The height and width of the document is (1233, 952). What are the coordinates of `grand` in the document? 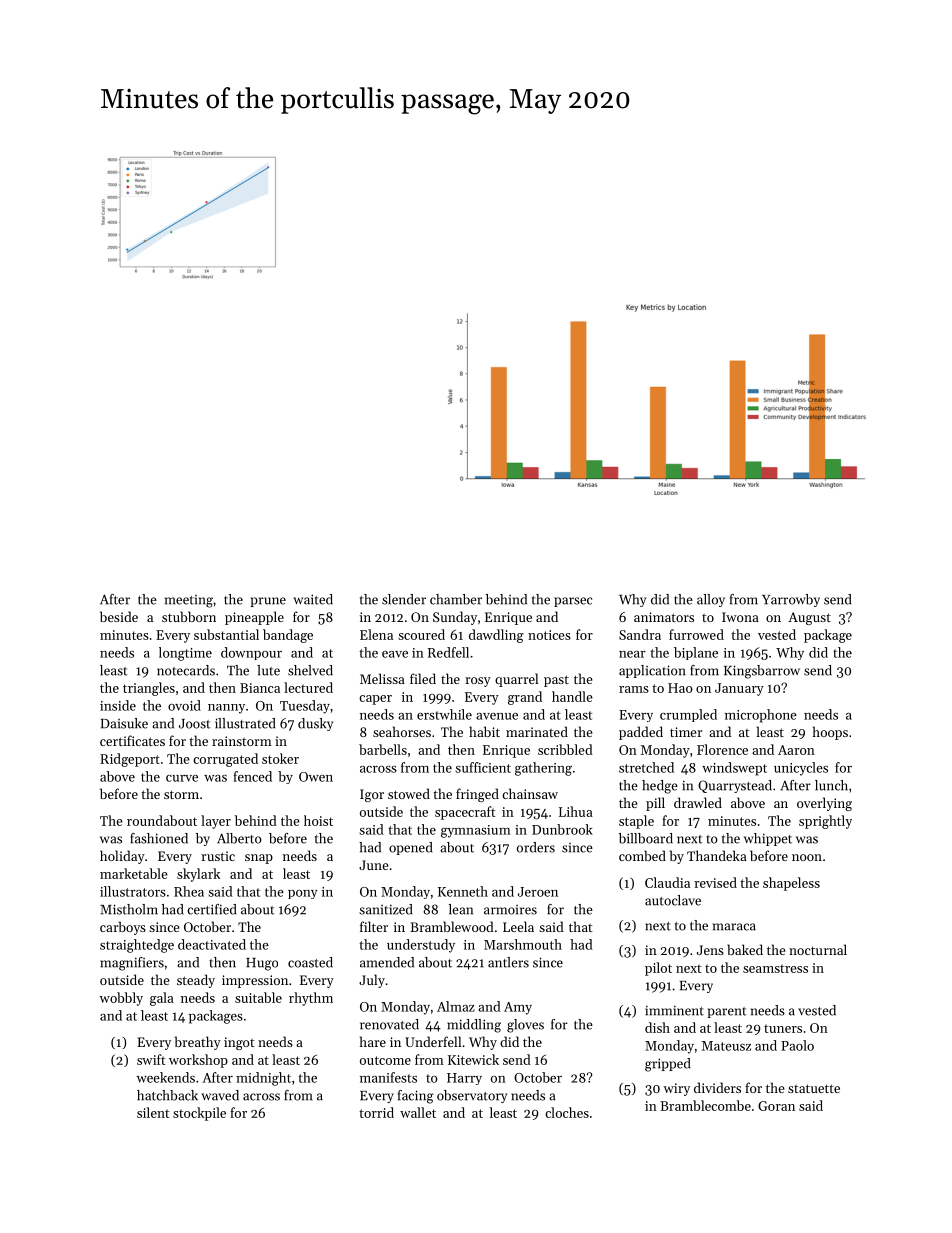 It's located at (525, 698).
